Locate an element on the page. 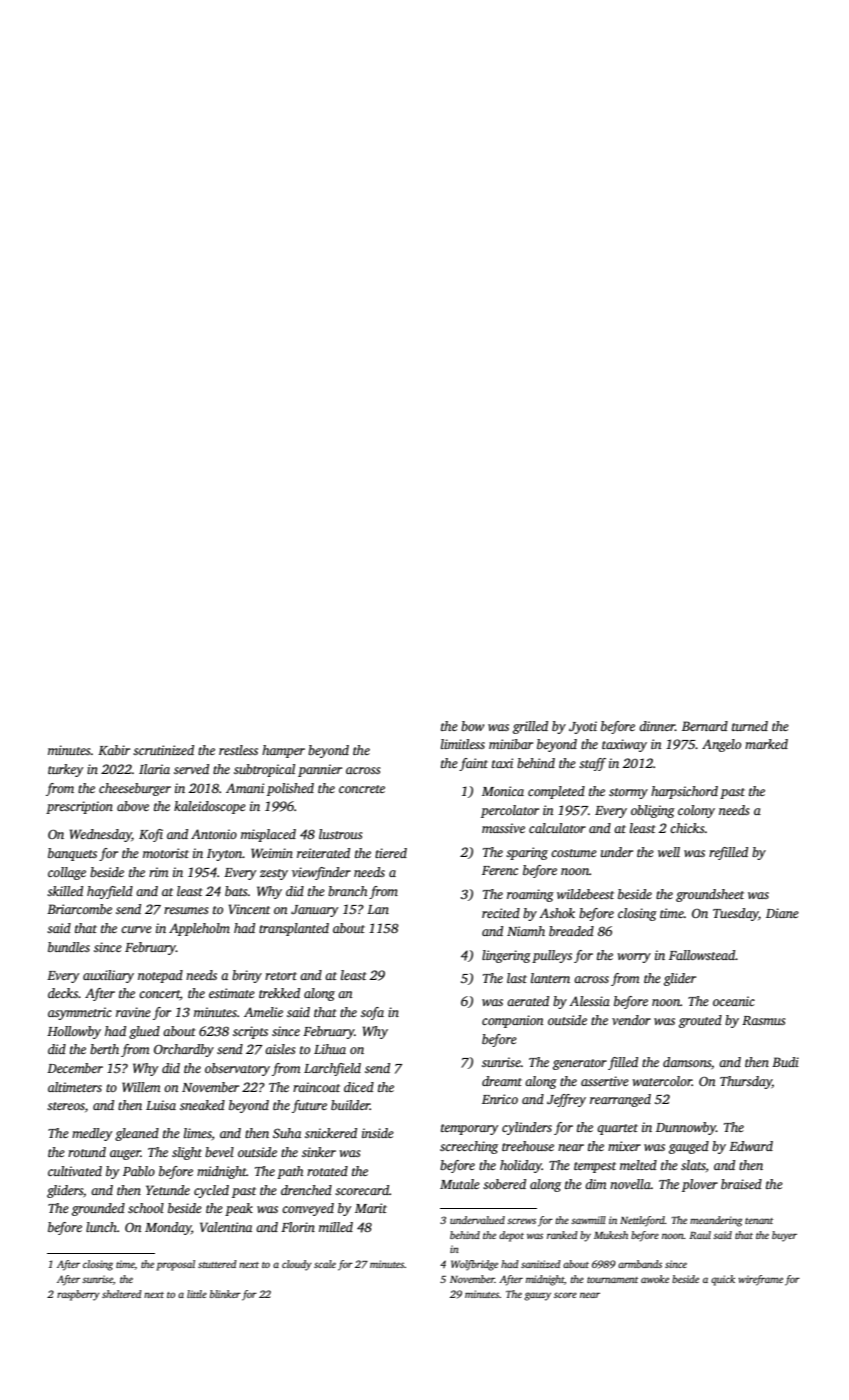 The image size is (849, 1400). generator is located at coordinates (580, 1064).
